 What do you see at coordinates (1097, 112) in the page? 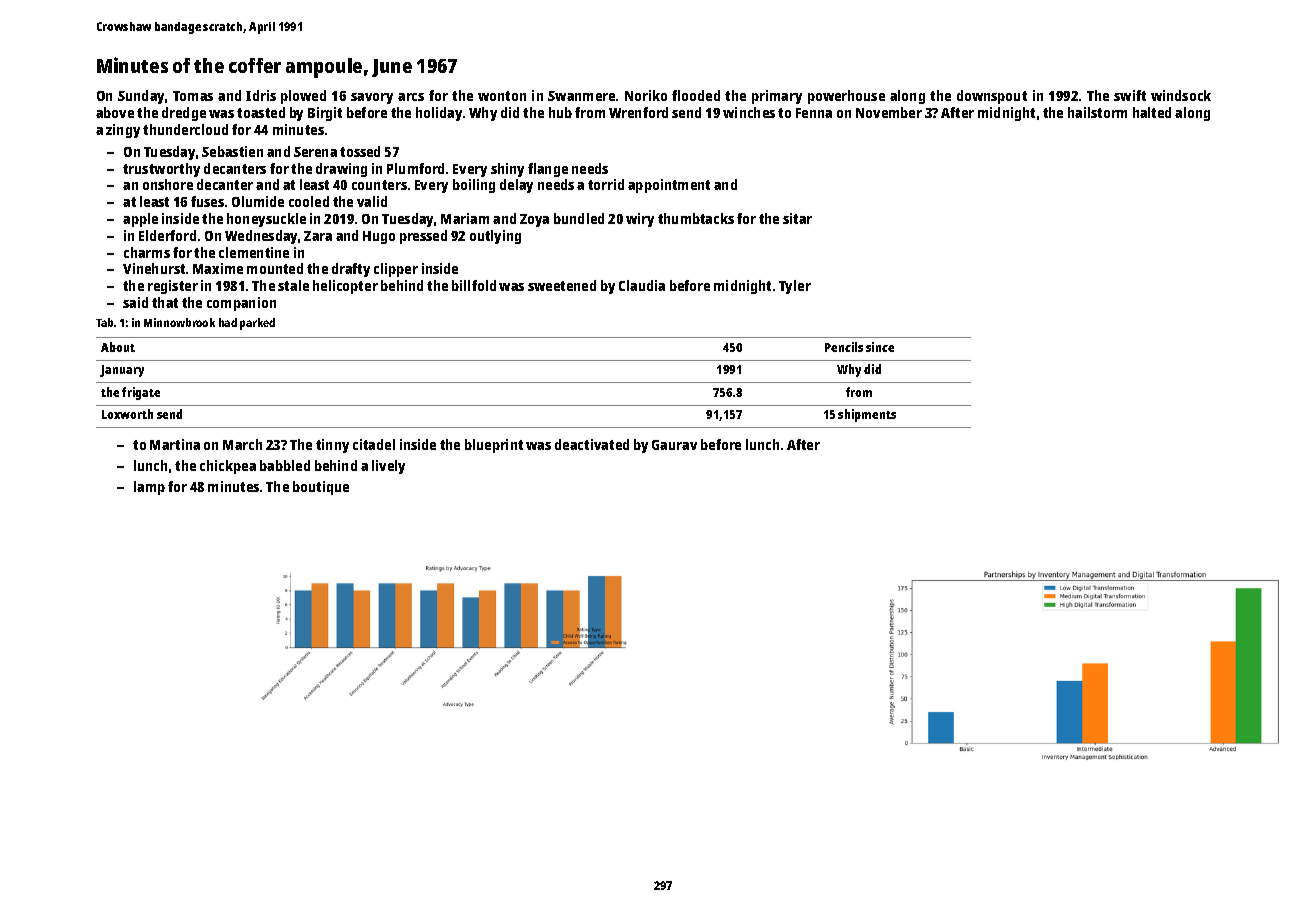
I see `hailstorm` at bounding box center [1097, 112].
